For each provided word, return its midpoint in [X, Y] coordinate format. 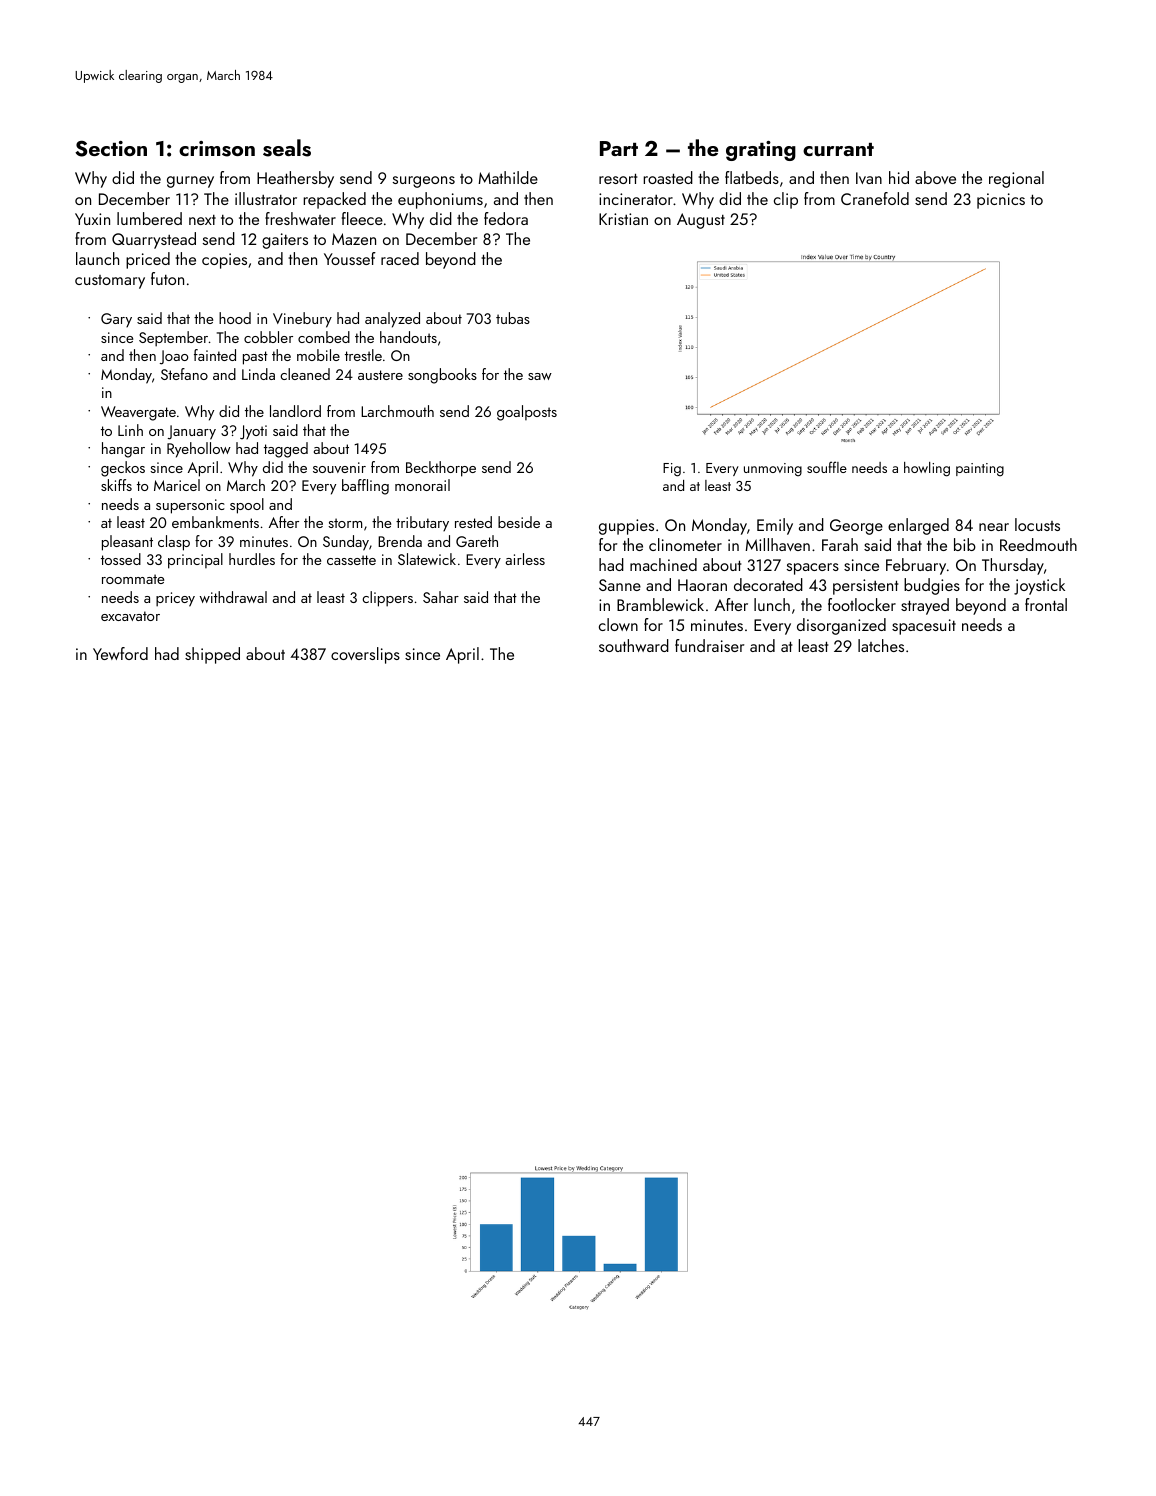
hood [235, 318]
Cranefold [875, 198]
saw [540, 376]
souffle [827, 467]
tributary [422, 523]
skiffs [116, 485]
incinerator [636, 199]
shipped [212, 655]
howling [927, 469]
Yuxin [92, 219]
